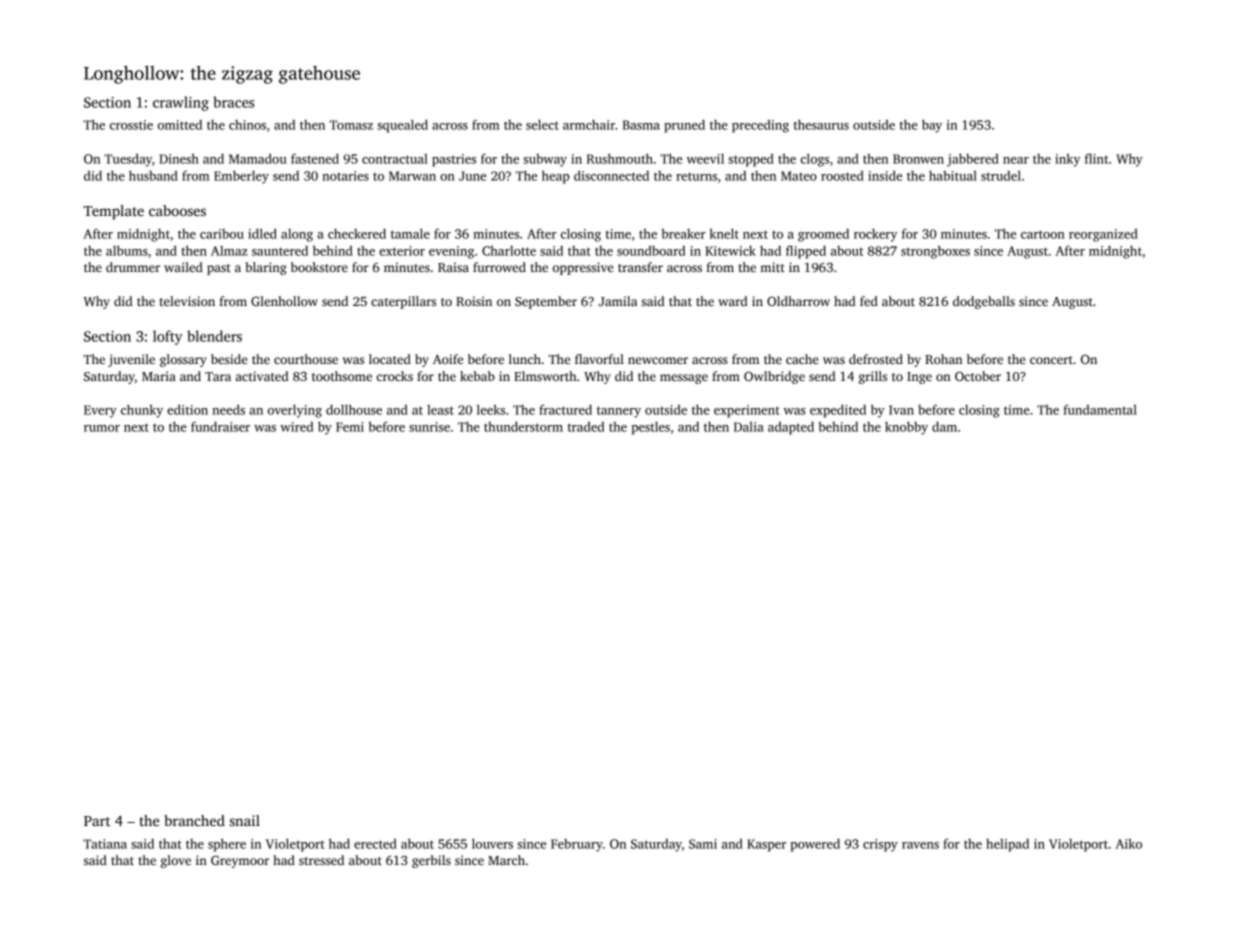  What do you see at coordinates (448, 359) in the document?
I see `Aoife` at bounding box center [448, 359].
